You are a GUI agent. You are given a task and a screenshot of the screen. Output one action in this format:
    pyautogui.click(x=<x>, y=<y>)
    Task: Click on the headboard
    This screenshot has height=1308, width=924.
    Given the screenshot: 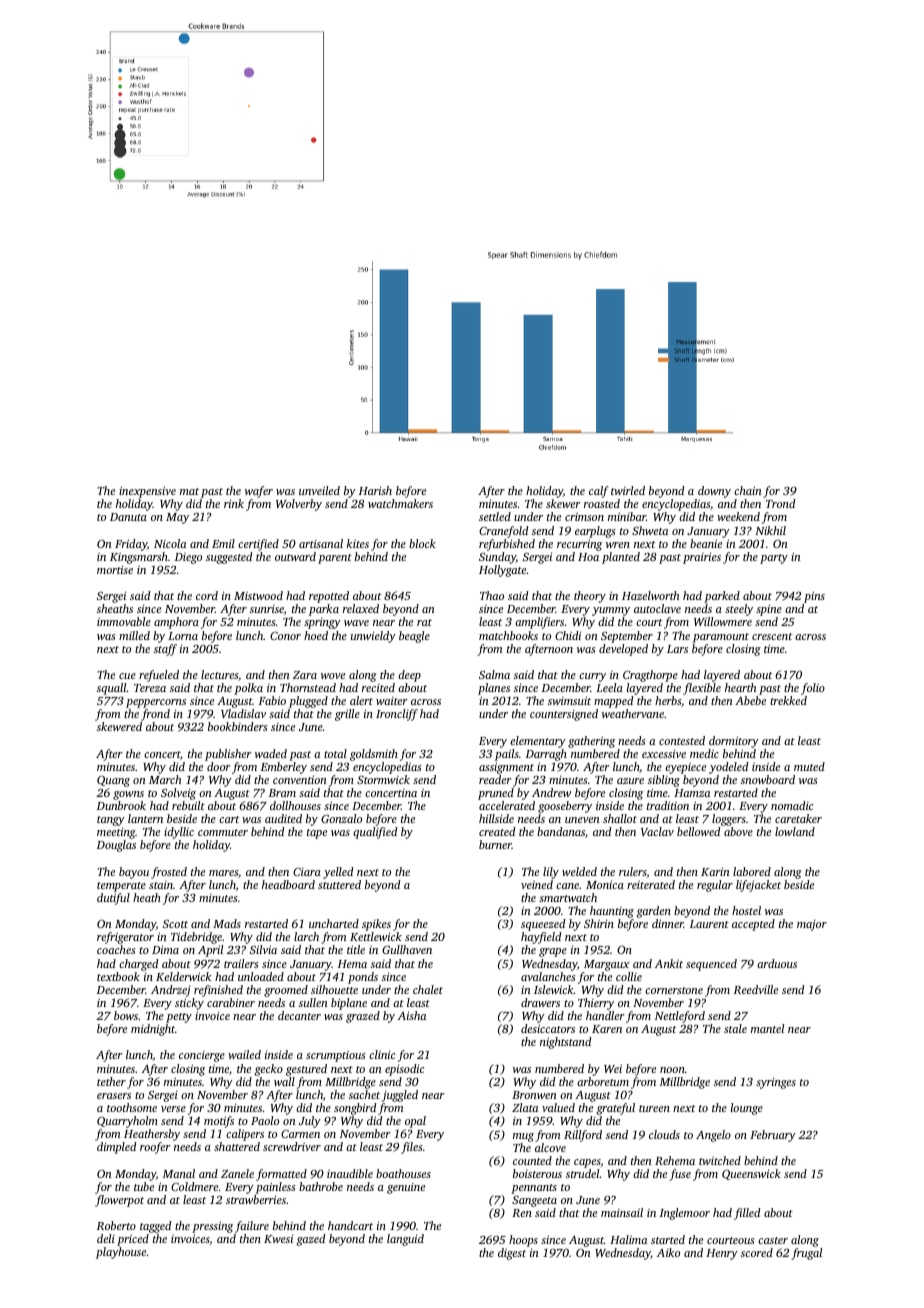 What is the action you would take?
    pyautogui.click(x=288, y=884)
